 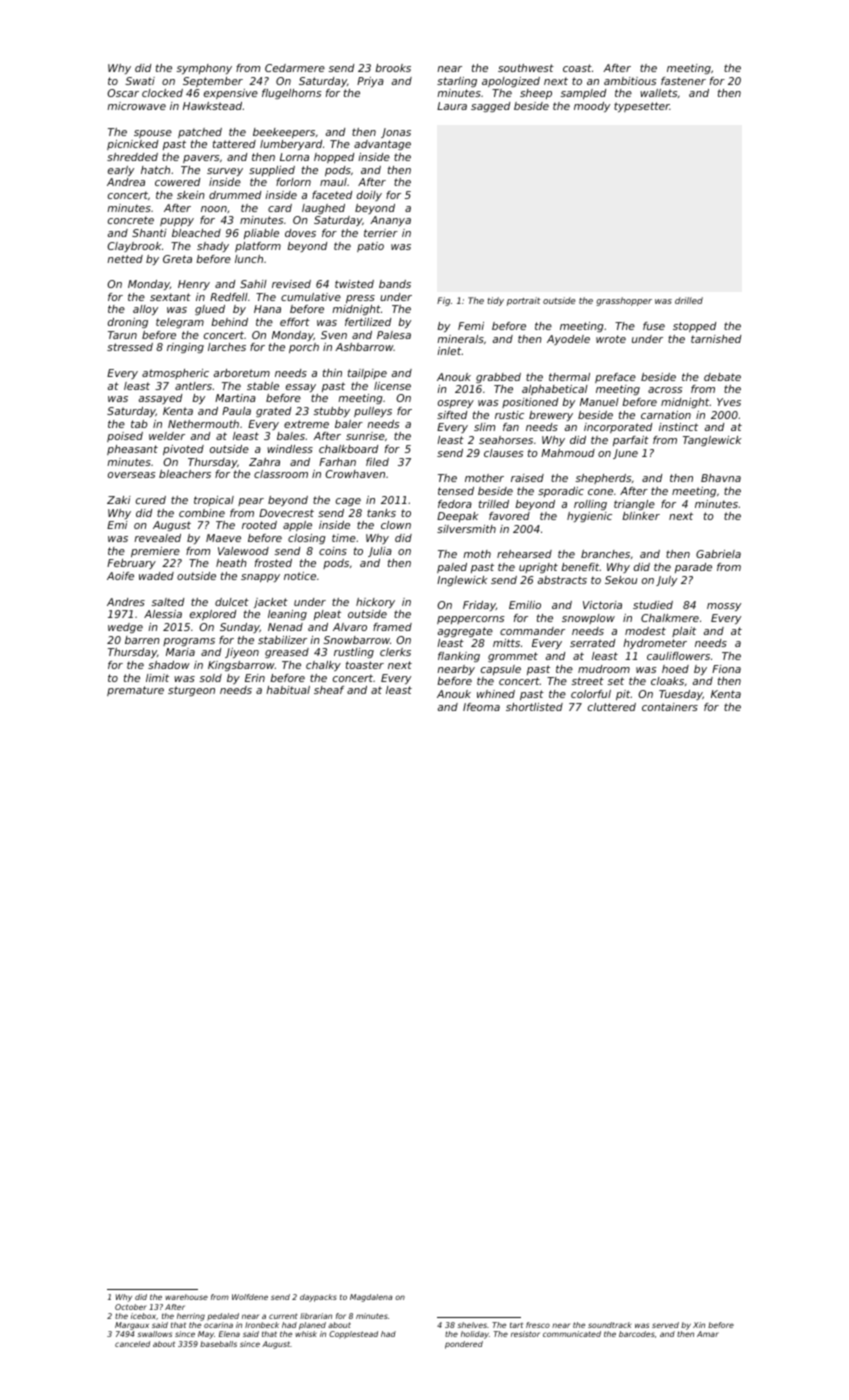 I want to click on blinker, so click(x=641, y=516).
